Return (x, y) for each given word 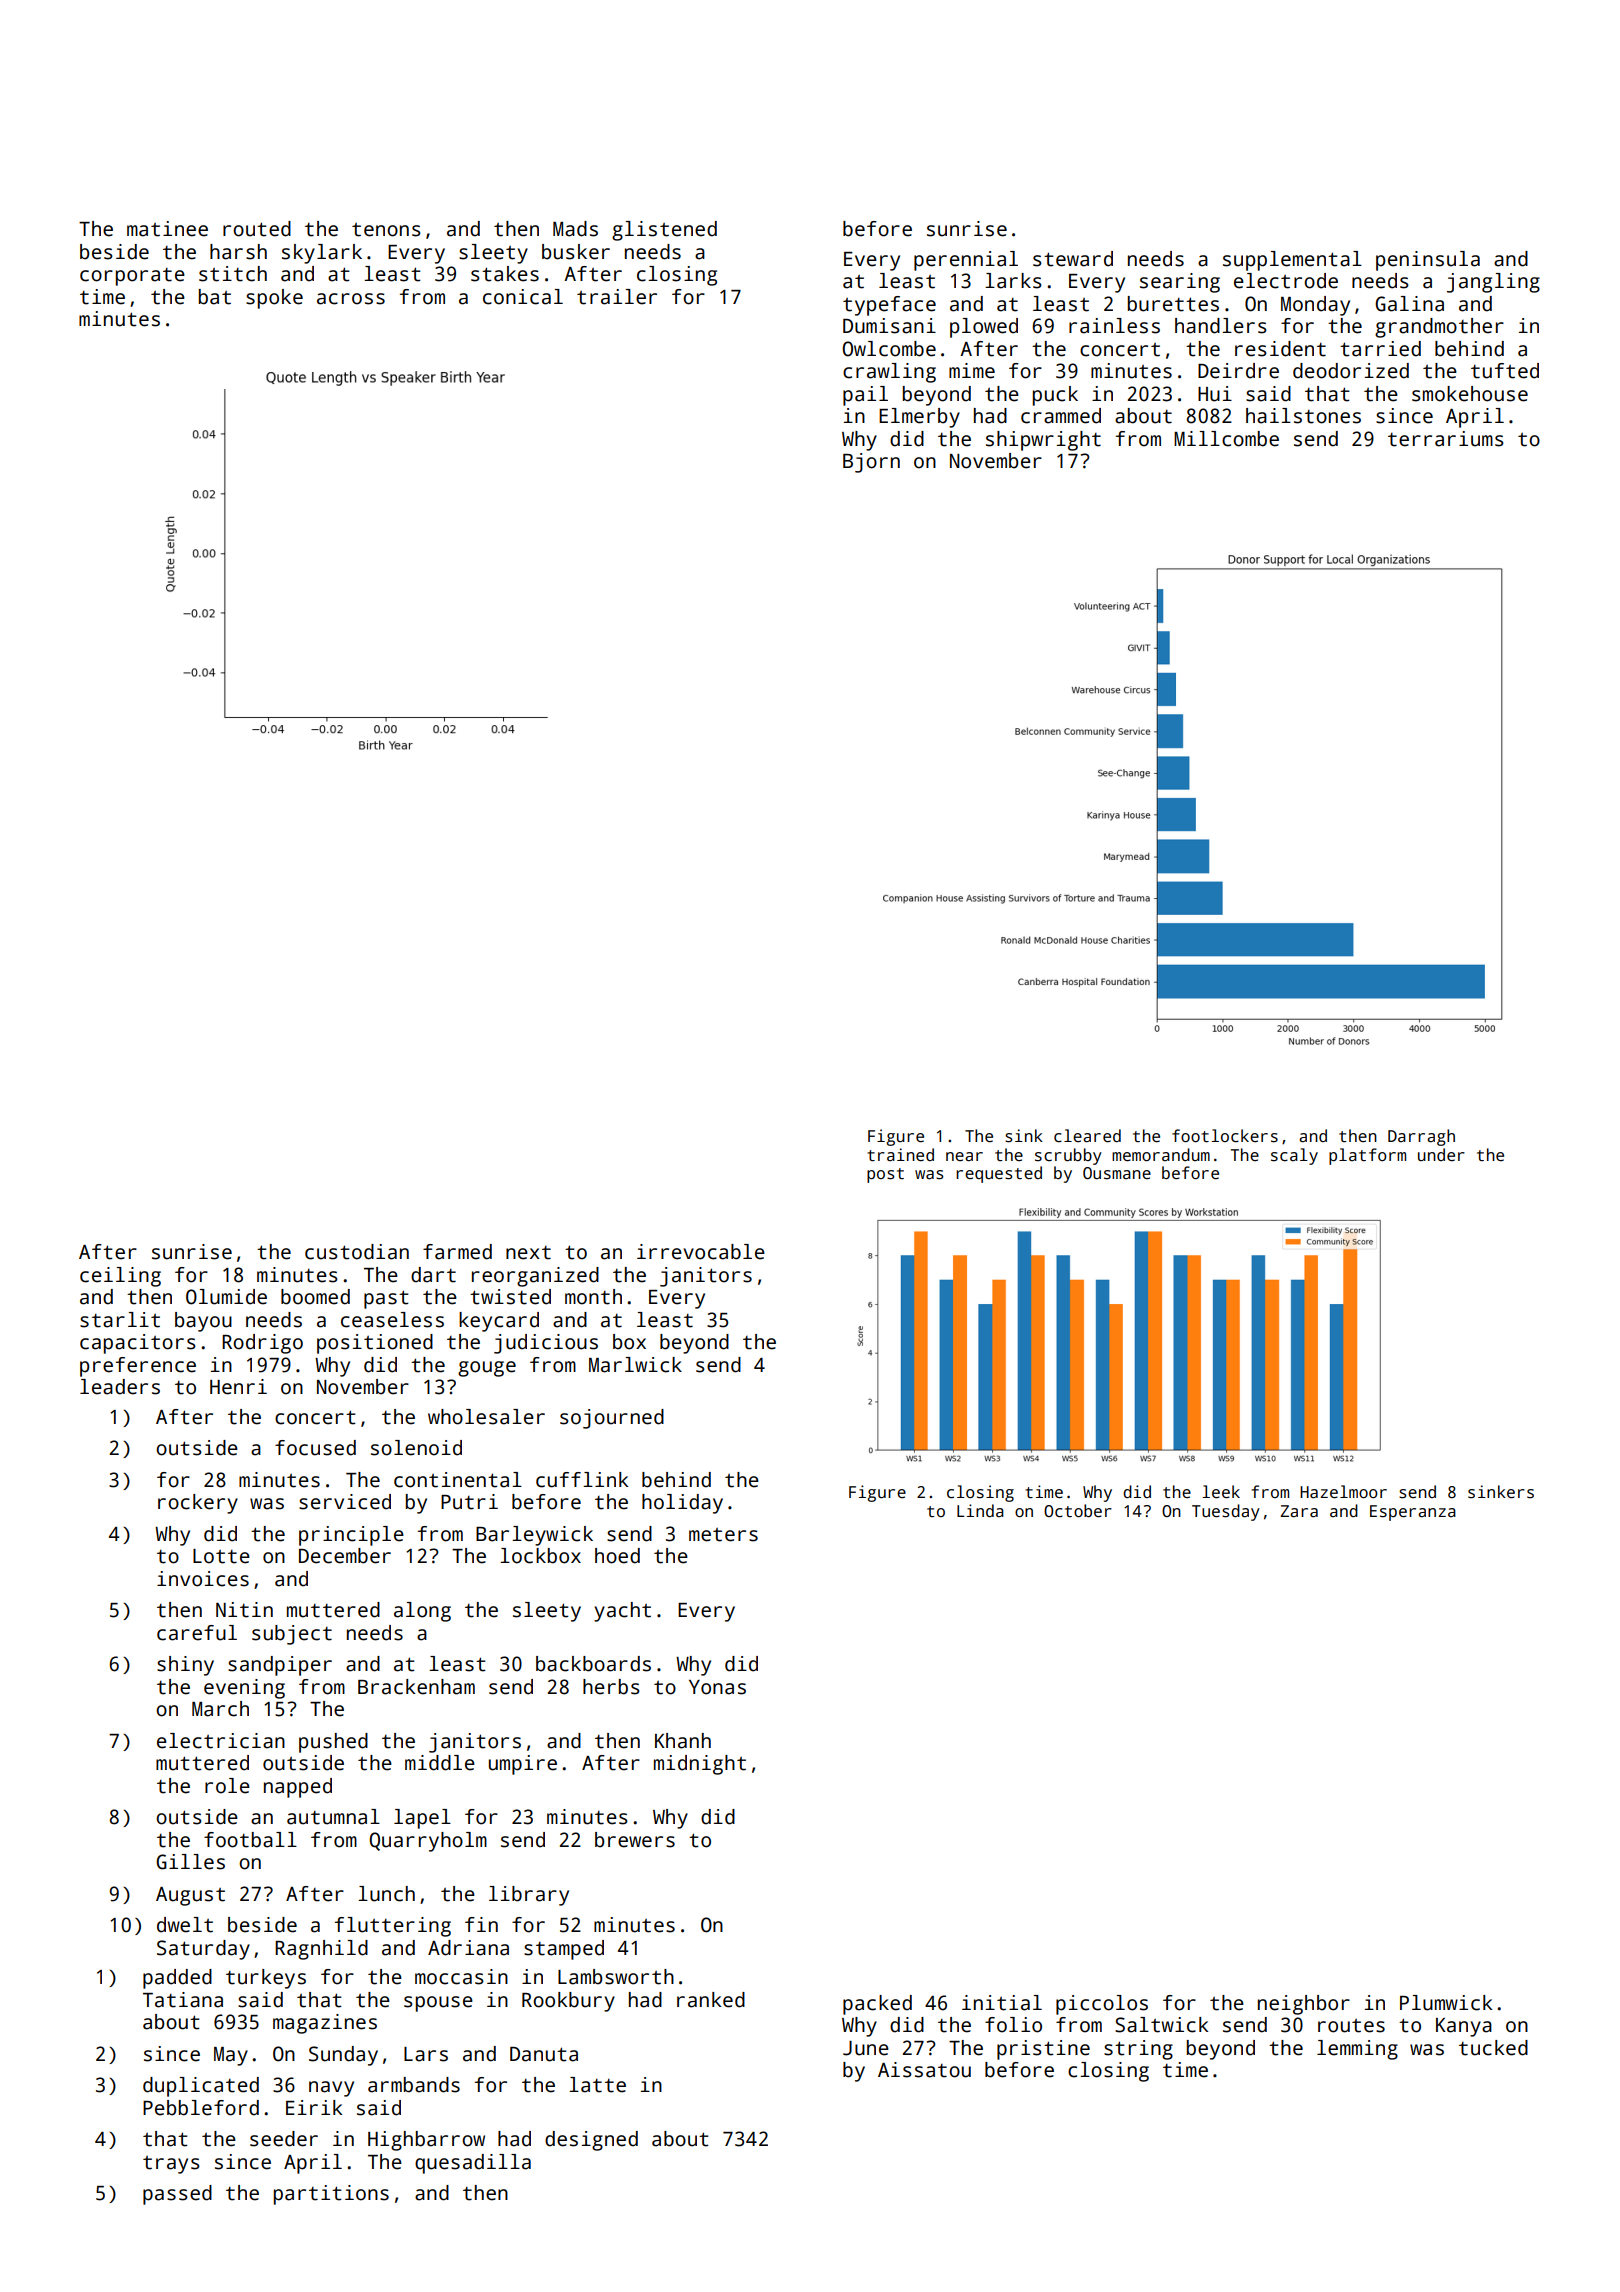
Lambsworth (616, 1977)
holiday (682, 1504)
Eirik (314, 2107)
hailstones (1303, 416)
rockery (198, 1504)
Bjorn (871, 463)
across (351, 299)
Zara (1299, 1511)
